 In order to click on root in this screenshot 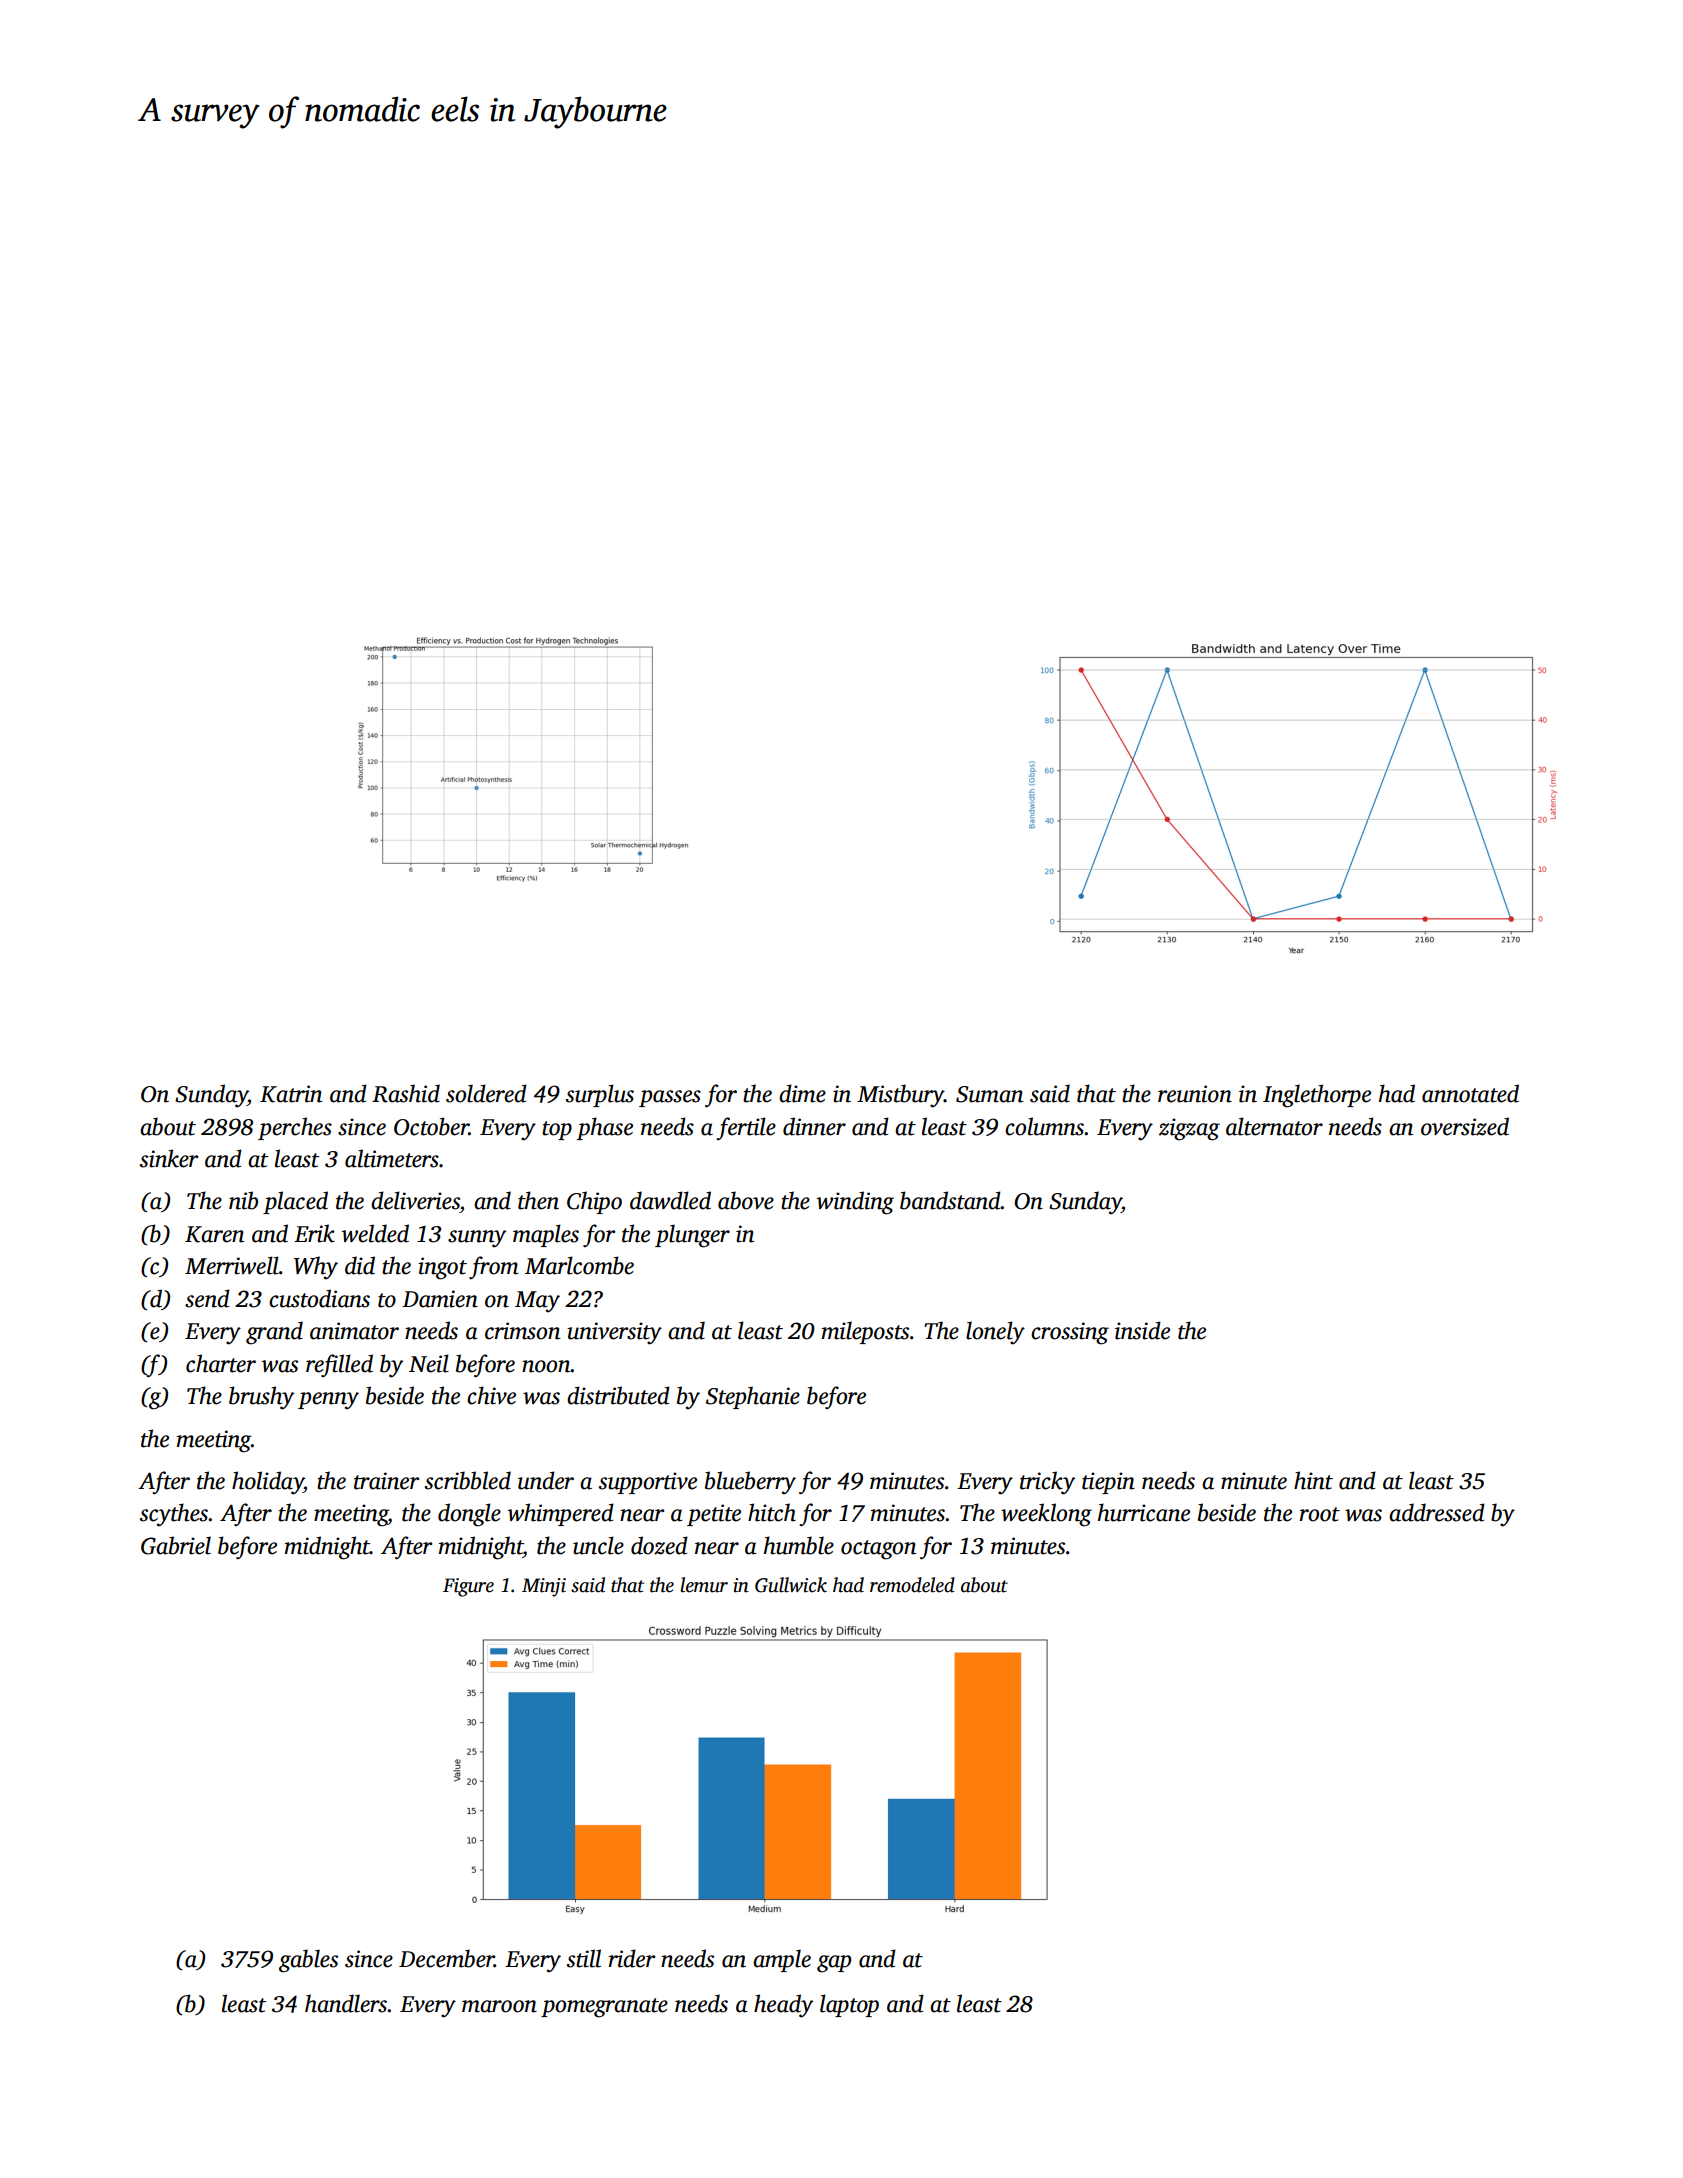, I will do `click(1320, 1514)`.
